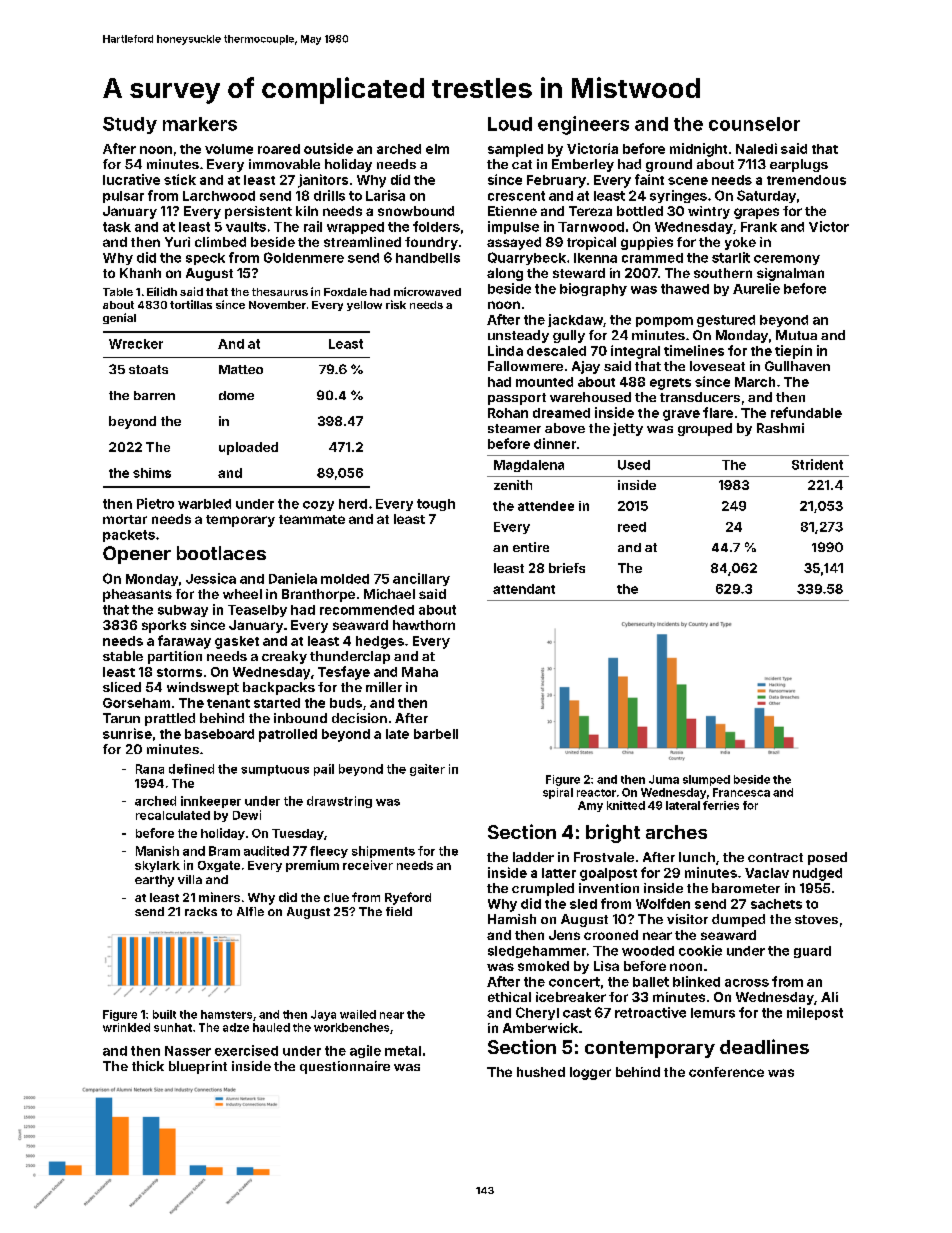 The image size is (952, 1233). I want to click on posed, so click(827, 858).
